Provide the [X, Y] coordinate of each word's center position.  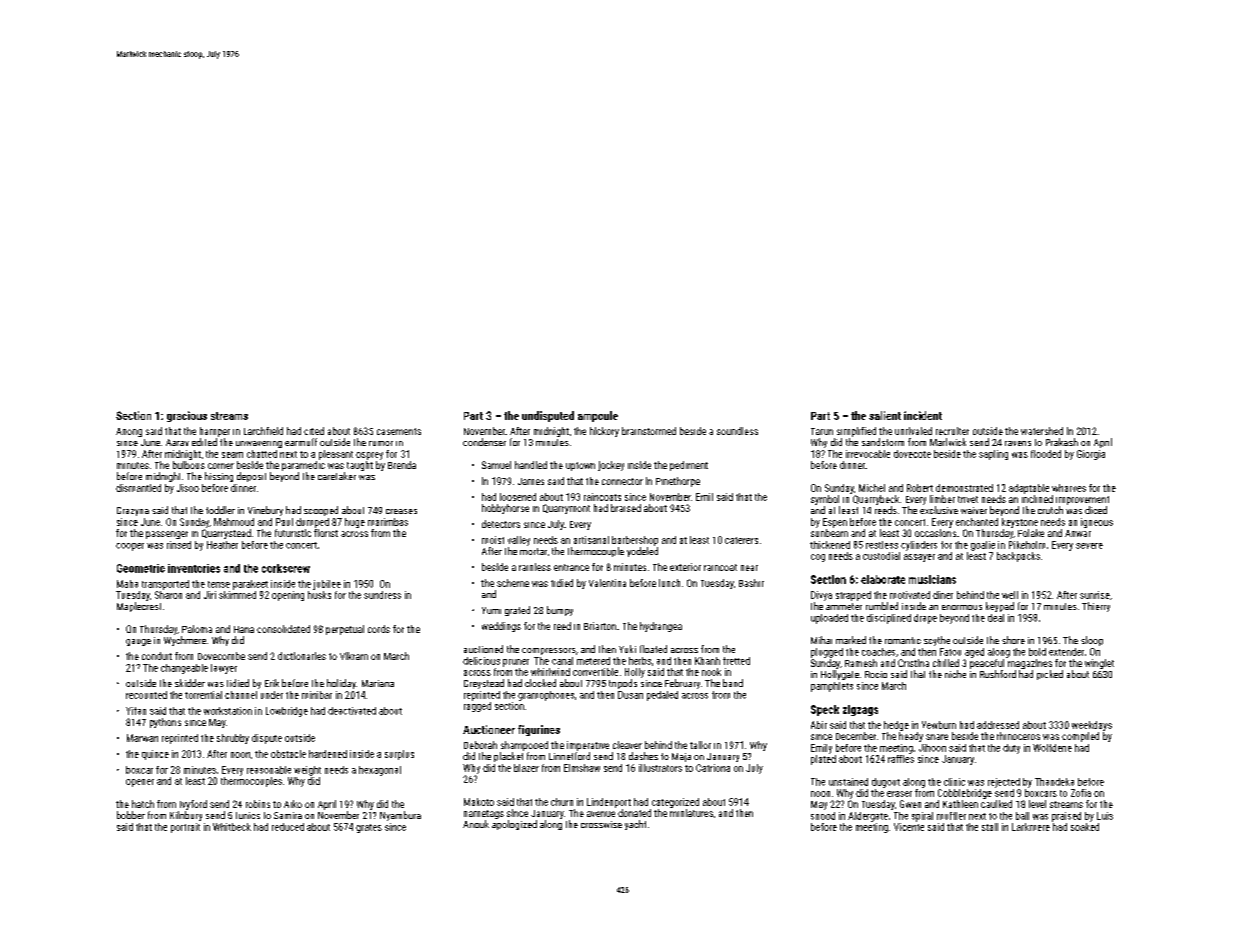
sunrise [1095, 595]
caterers [741, 540]
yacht [635, 825]
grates [369, 828]
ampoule [598, 416]
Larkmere [1031, 827]
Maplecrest [139, 607]
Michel [872, 488]
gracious [187, 416]
